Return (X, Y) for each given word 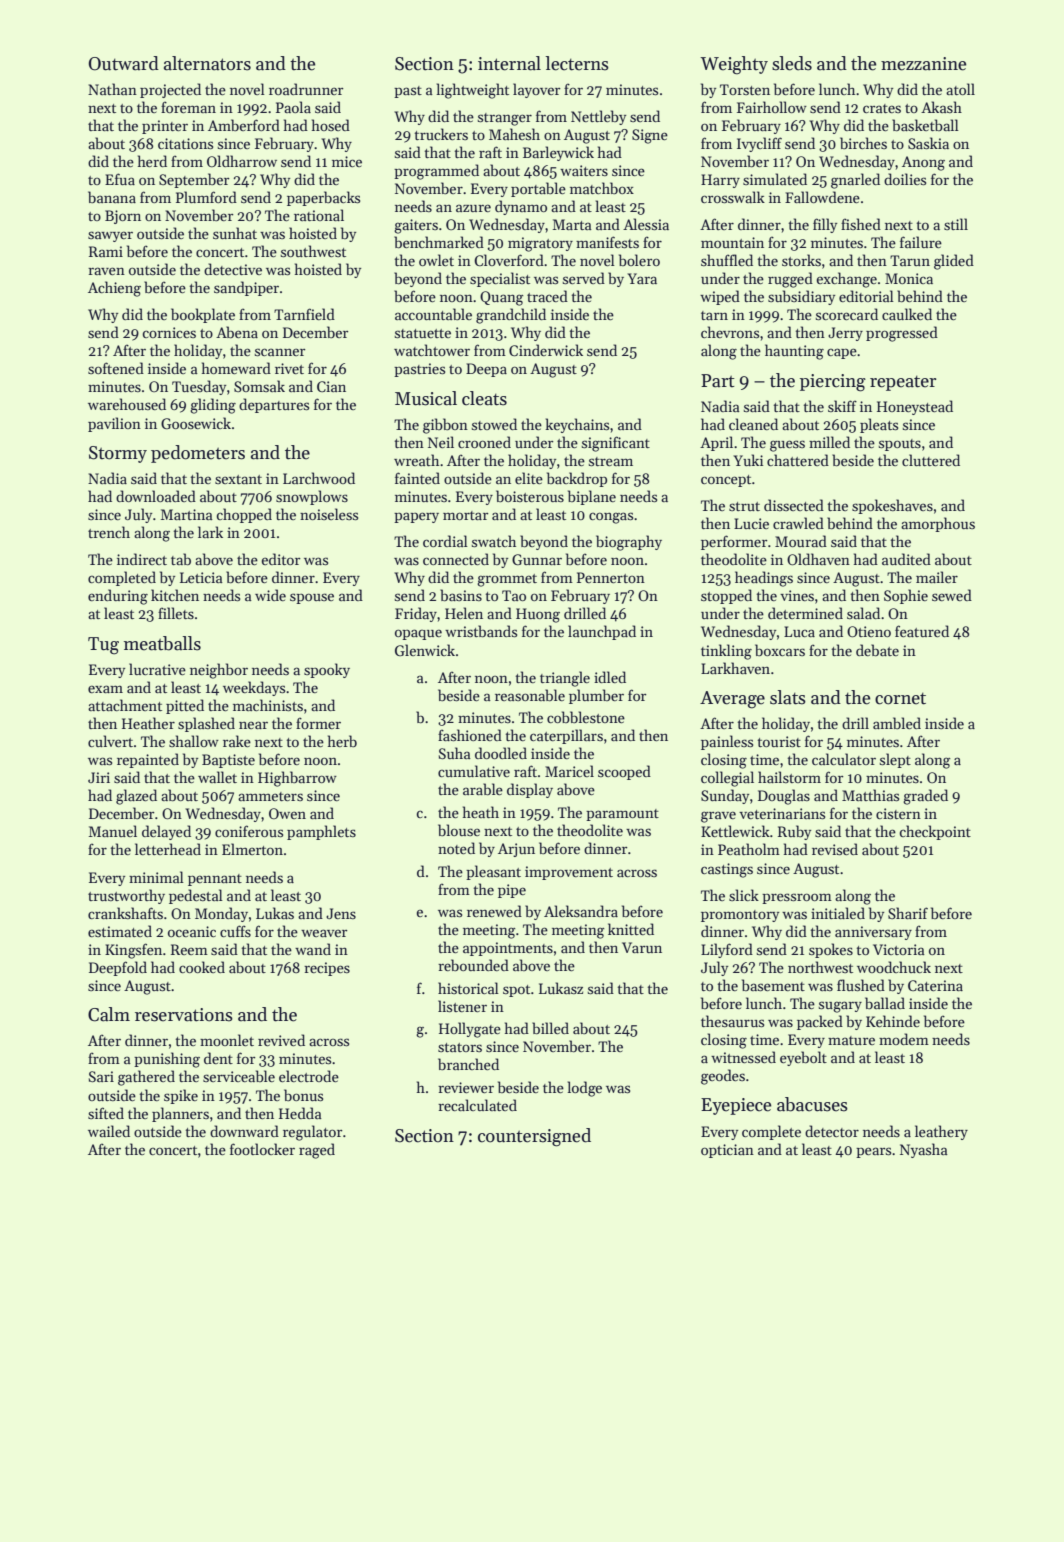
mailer (937, 577)
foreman (188, 107)
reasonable (530, 695)
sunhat (235, 233)
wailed (109, 1131)
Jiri (99, 777)
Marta (572, 224)
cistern (898, 813)
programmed (436, 172)
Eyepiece (736, 1106)
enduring (118, 597)
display (530, 790)
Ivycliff (759, 144)
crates (882, 108)
